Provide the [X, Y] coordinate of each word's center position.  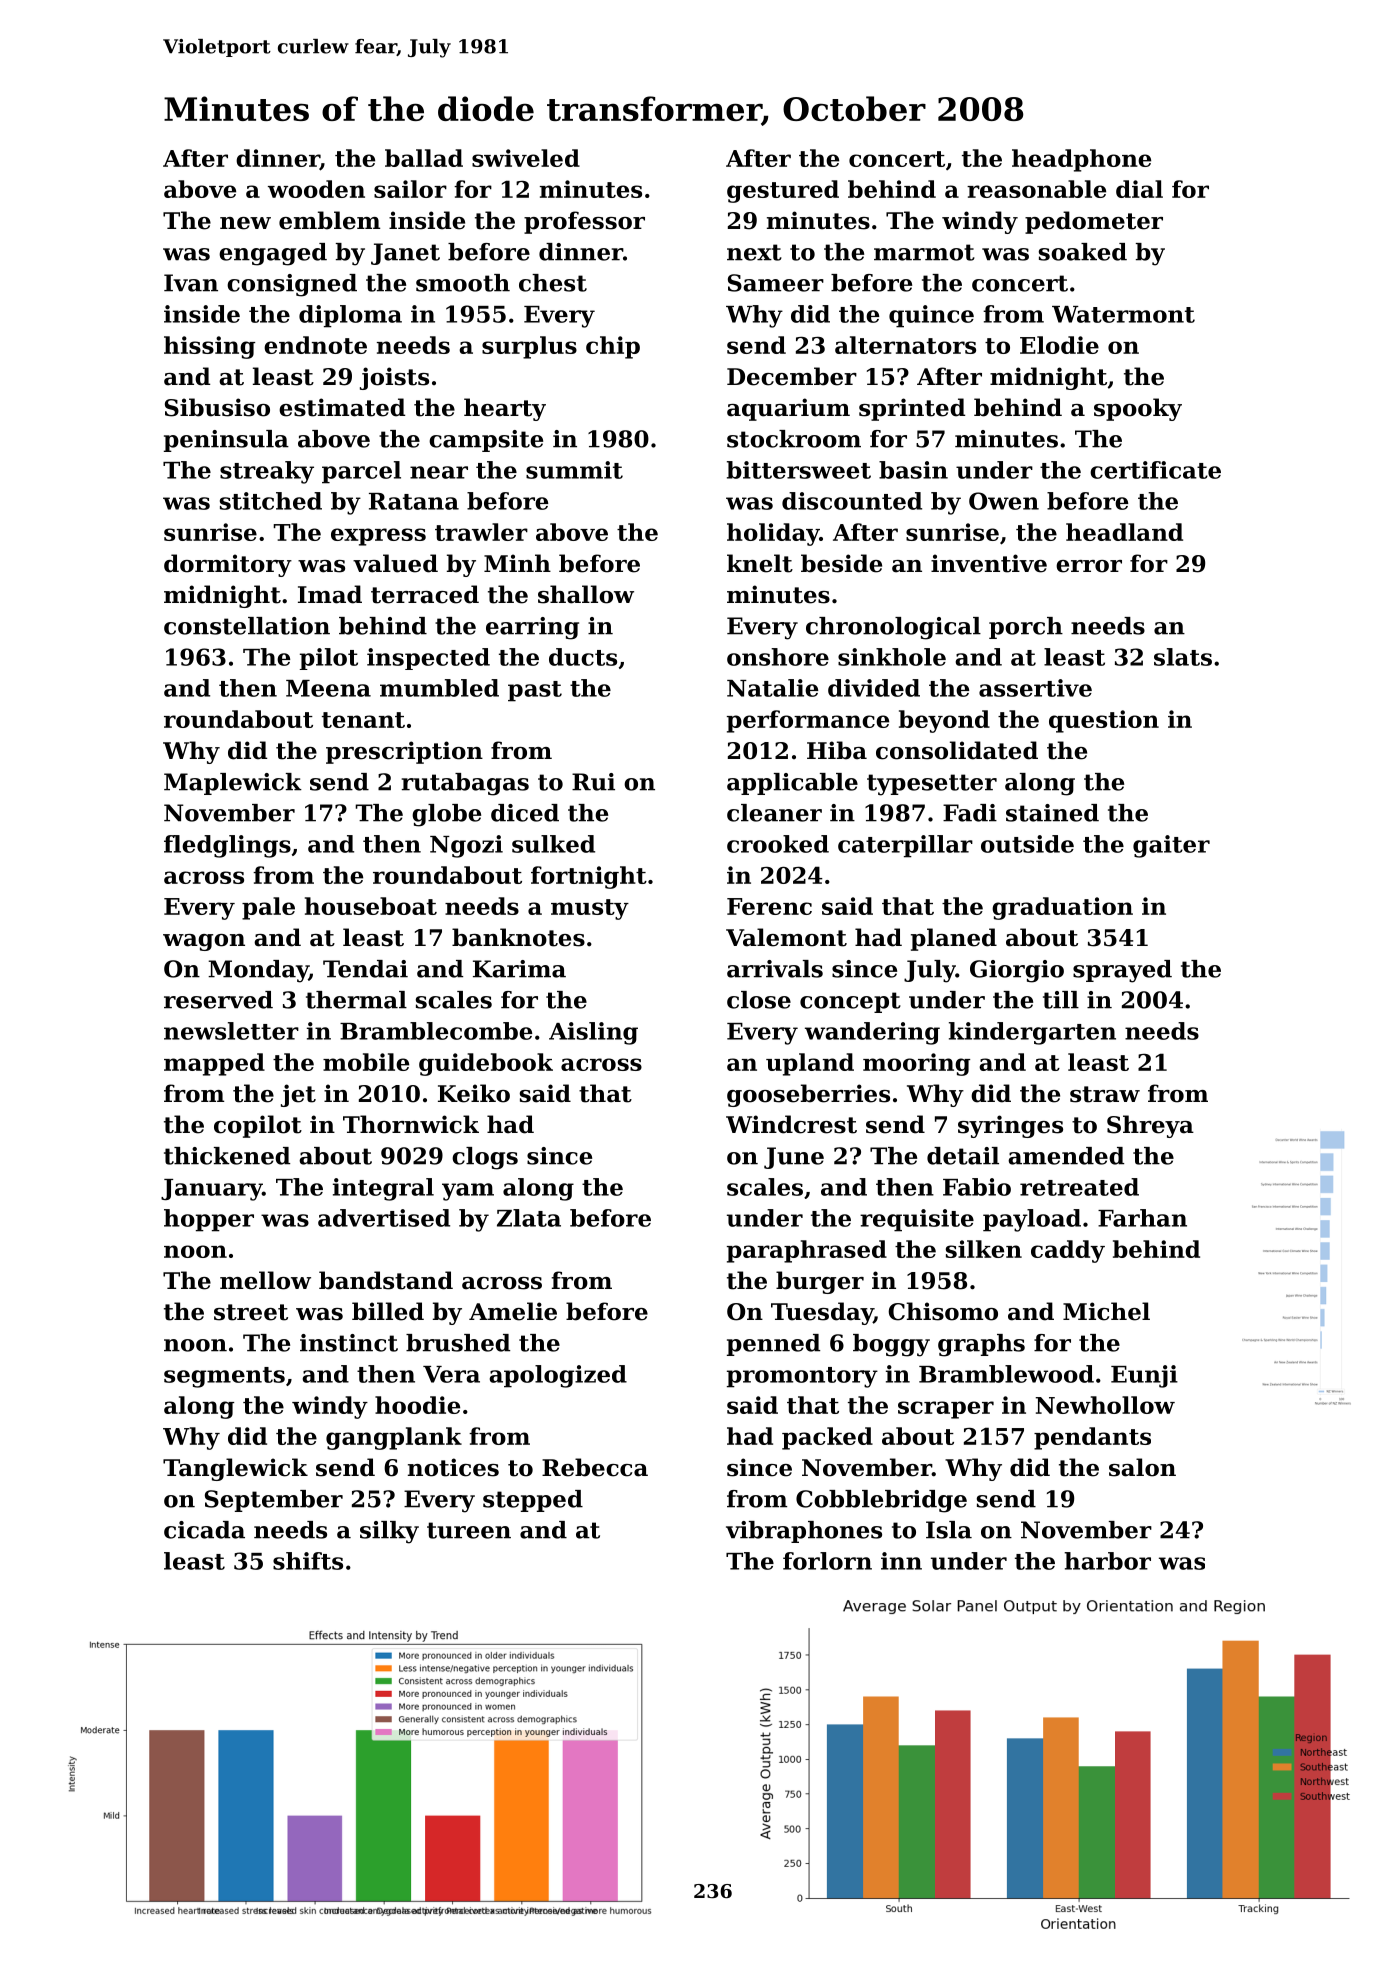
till [1061, 1000]
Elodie [1059, 345]
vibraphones [804, 1532]
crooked [778, 844]
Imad [330, 594]
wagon [204, 942]
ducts [583, 657]
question [1104, 721]
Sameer [776, 283]
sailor [410, 189]
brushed [458, 1343]
